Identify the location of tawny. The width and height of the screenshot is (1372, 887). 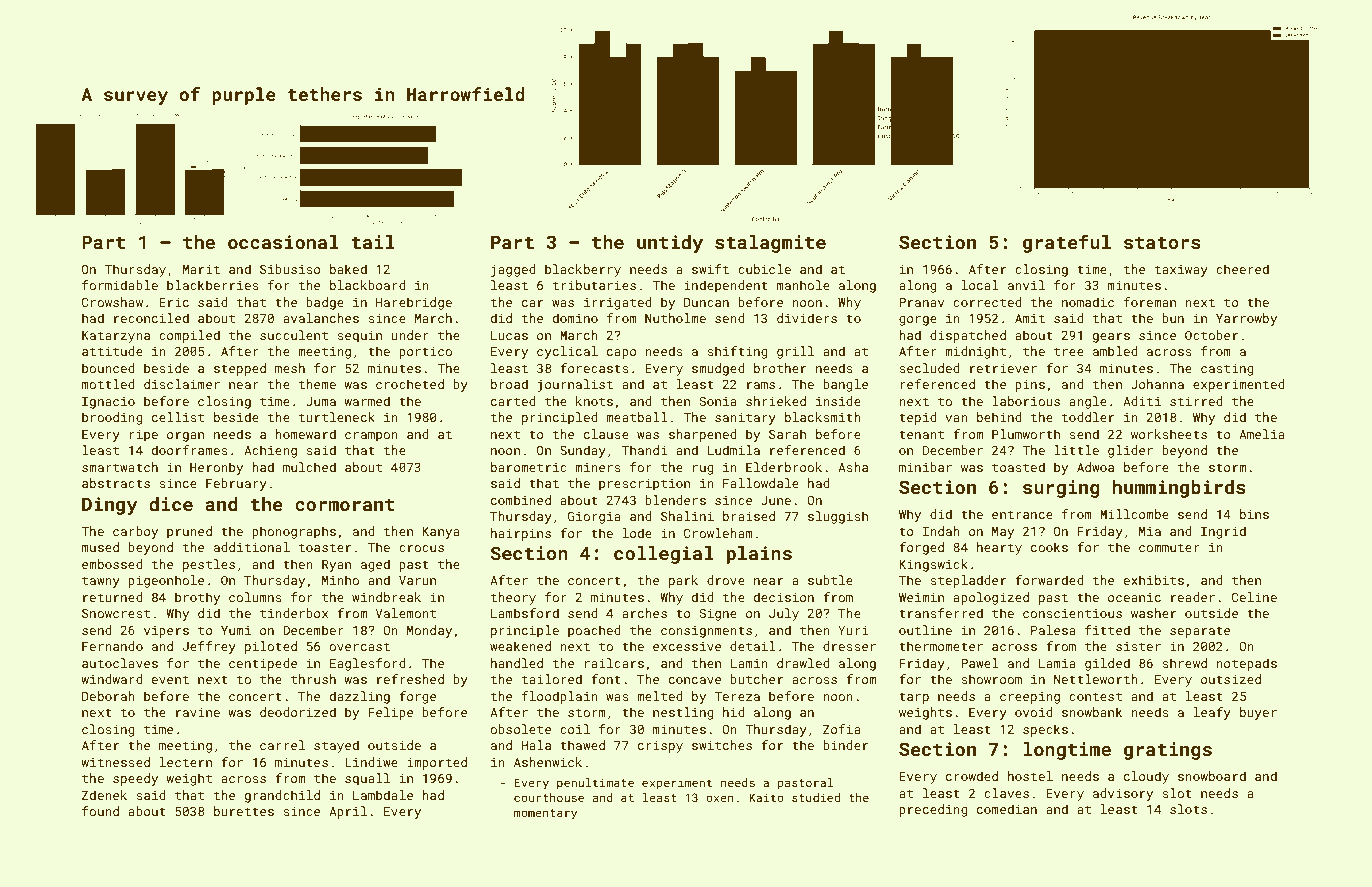
(101, 582).
